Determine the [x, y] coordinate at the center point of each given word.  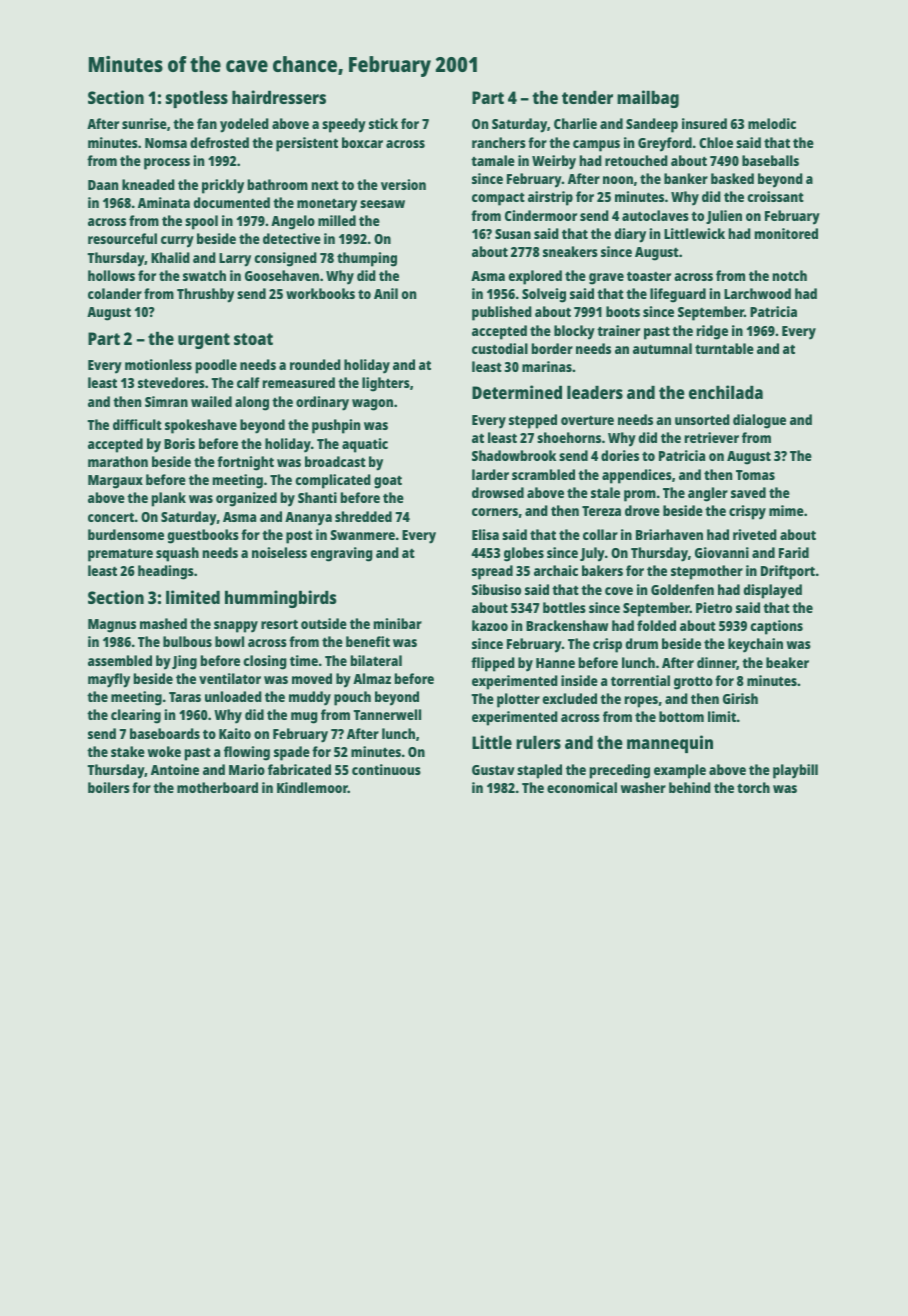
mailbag [648, 99]
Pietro [714, 607]
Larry [235, 260]
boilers [109, 787]
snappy [236, 627]
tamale [493, 160]
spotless [197, 99]
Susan [513, 234]
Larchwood [757, 293]
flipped [493, 664]
